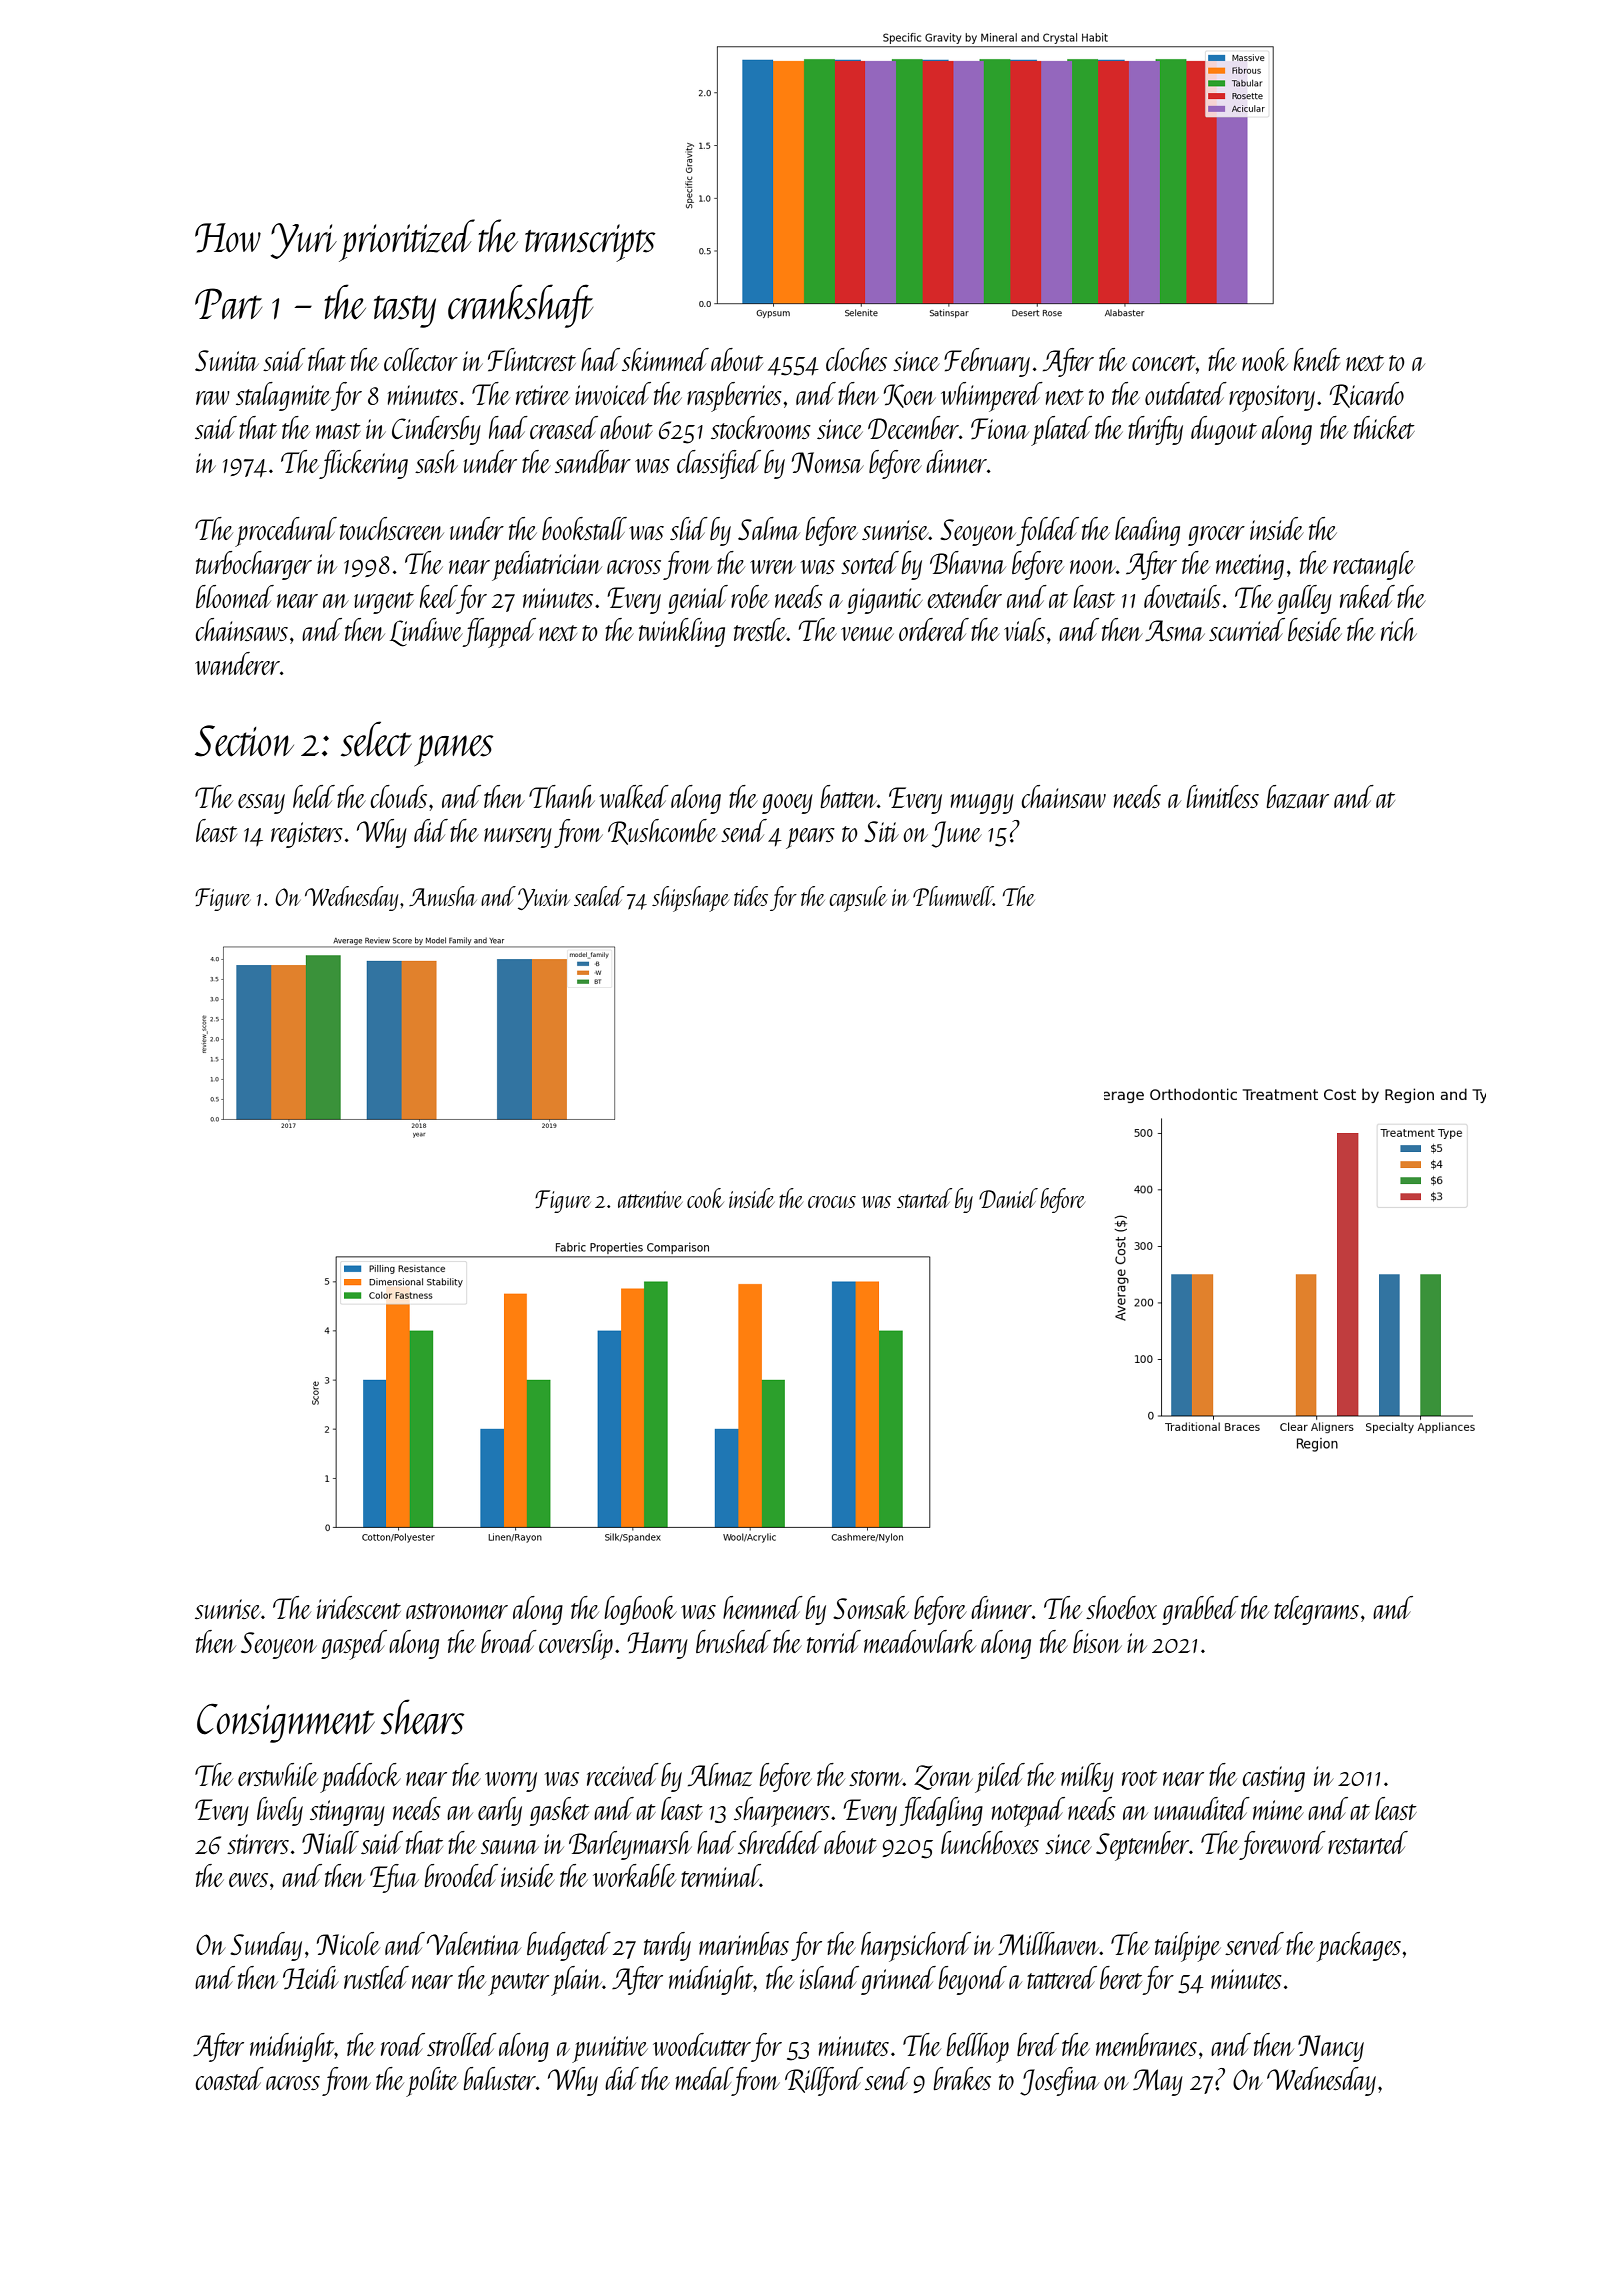  I want to click on Heidi, so click(311, 1978).
